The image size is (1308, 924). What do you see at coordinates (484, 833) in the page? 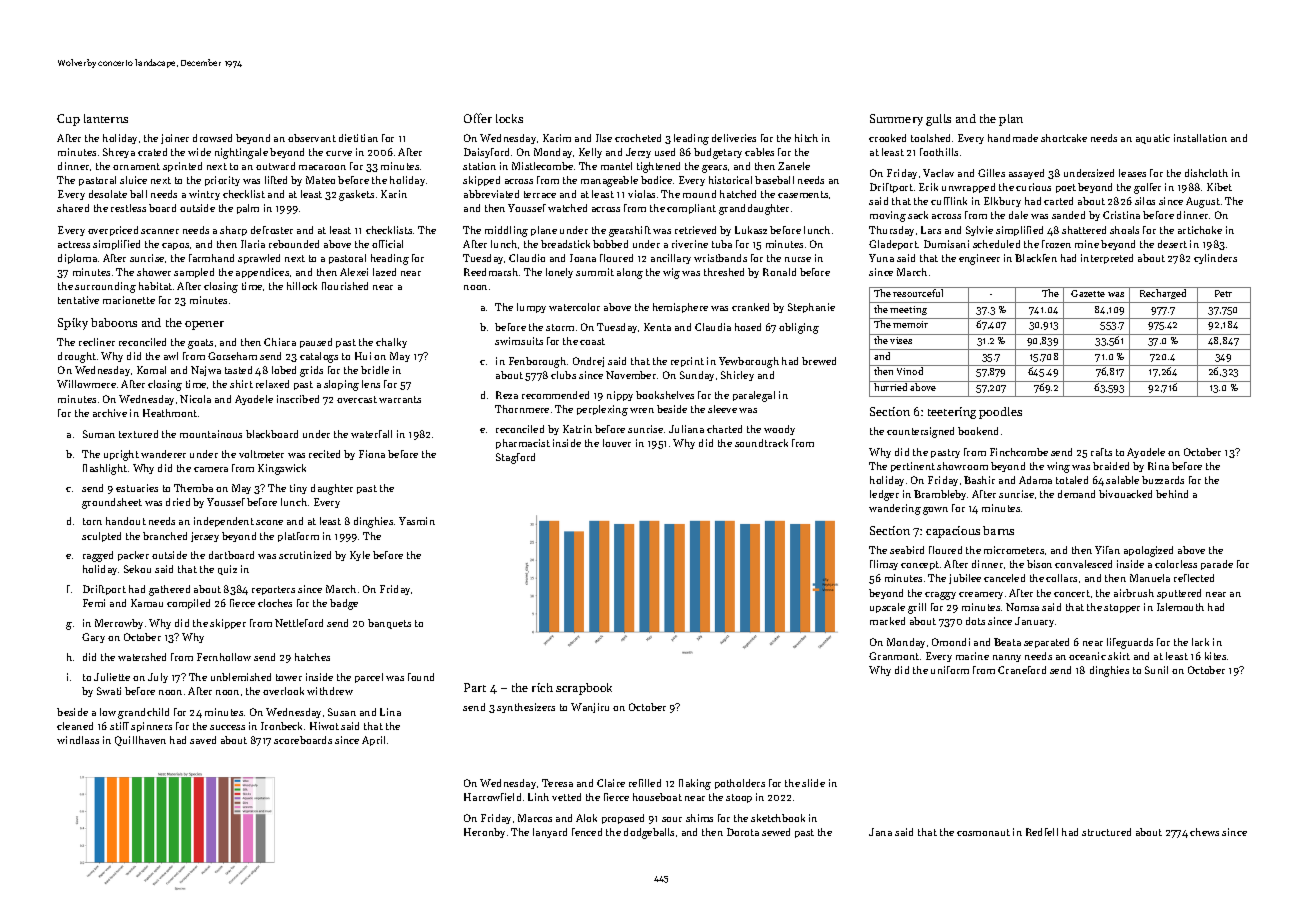
I see `Heronby` at bounding box center [484, 833].
